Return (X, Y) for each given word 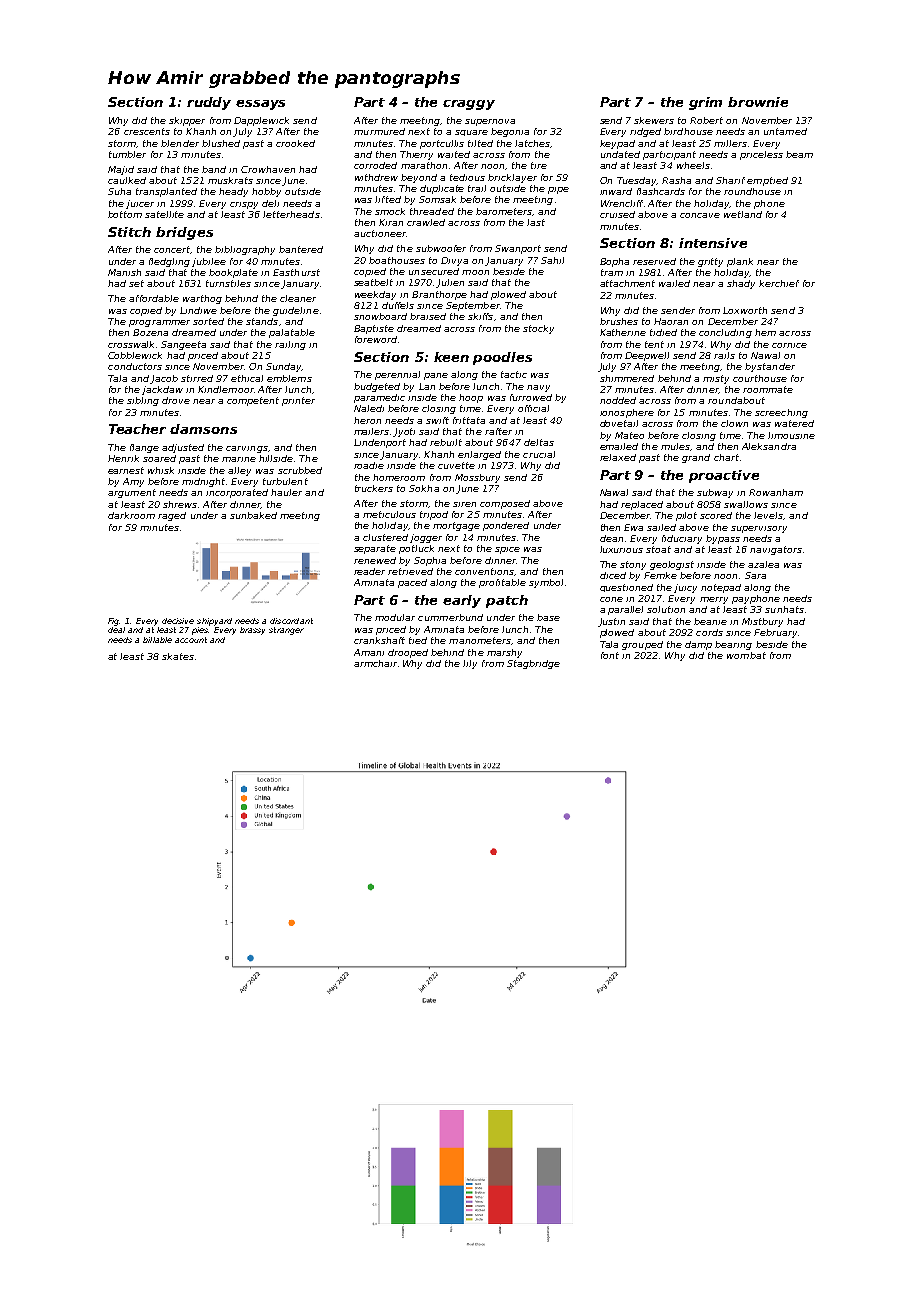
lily (470, 664)
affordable (154, 298)
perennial (397, 375)
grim (705, 103)
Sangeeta (183, 345)
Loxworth (745, 310)
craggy (469, 105)
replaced (642, 505)
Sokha (424, 488)
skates (178, 656)
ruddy (209, 103)
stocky (538, 329)
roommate (768, 389)
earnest (126, 470)
